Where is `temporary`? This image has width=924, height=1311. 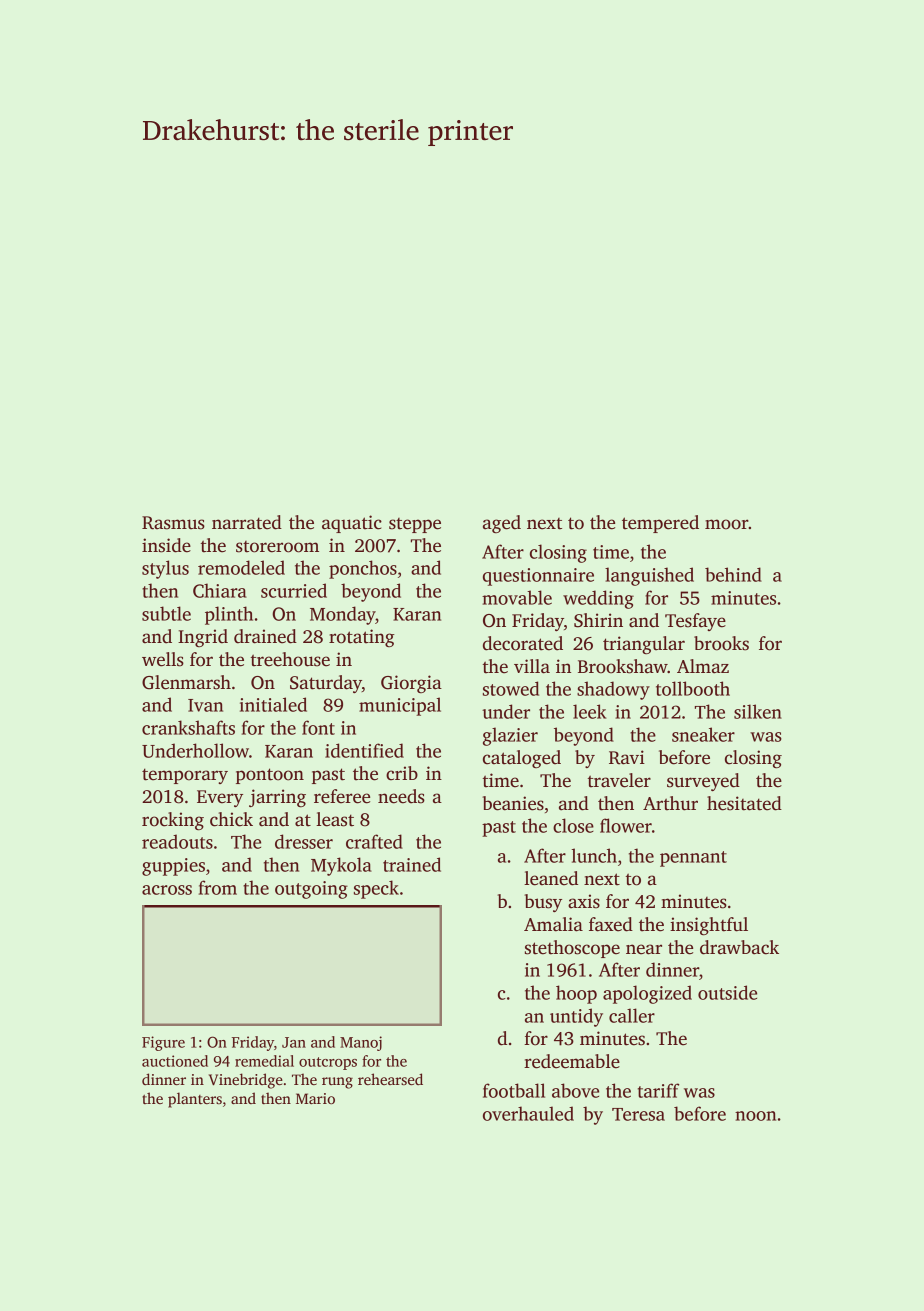
temporary is located at coordinates (185, 776).
